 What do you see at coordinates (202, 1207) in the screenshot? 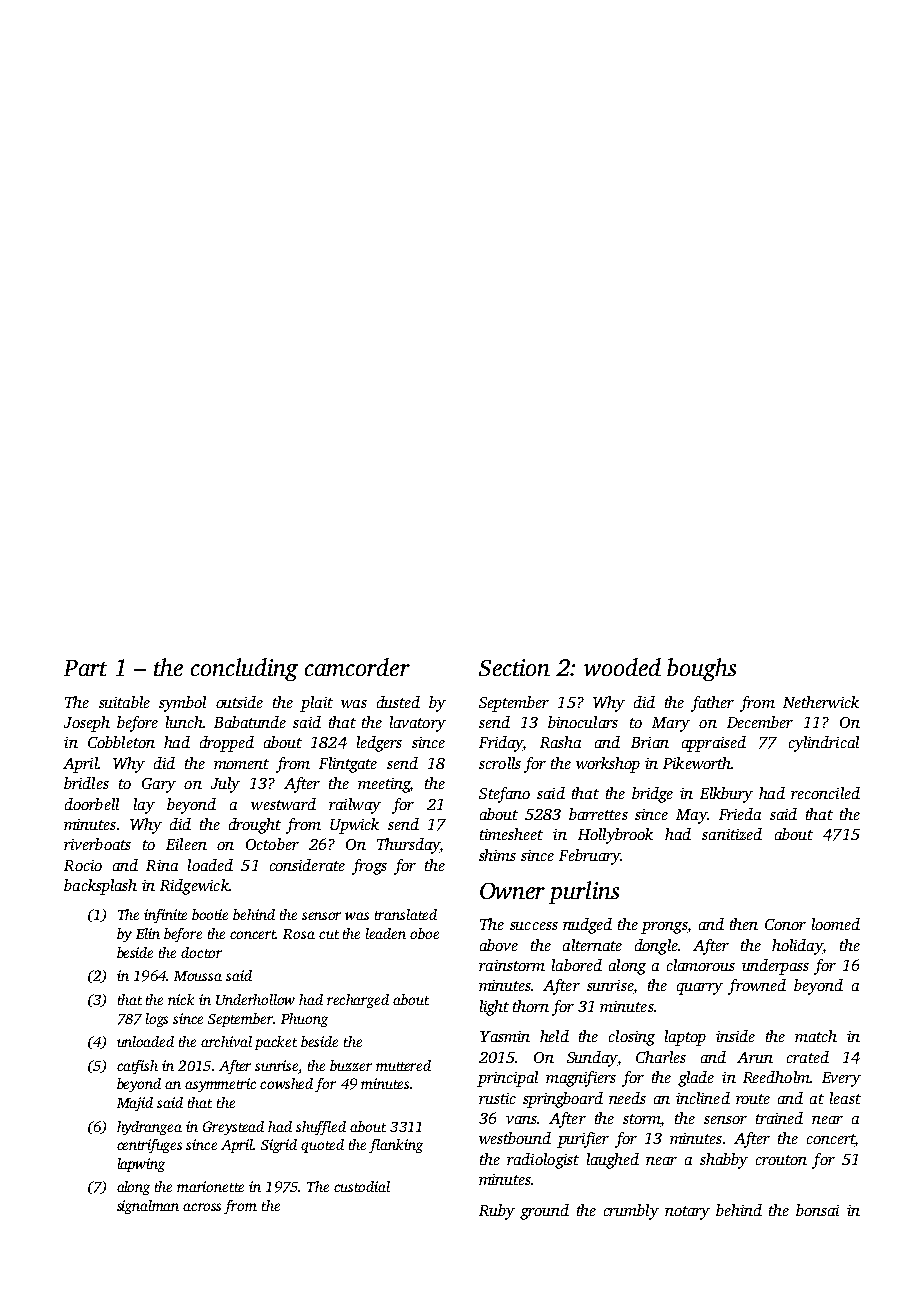
I see `across` at bounding box center [202, 1207].
